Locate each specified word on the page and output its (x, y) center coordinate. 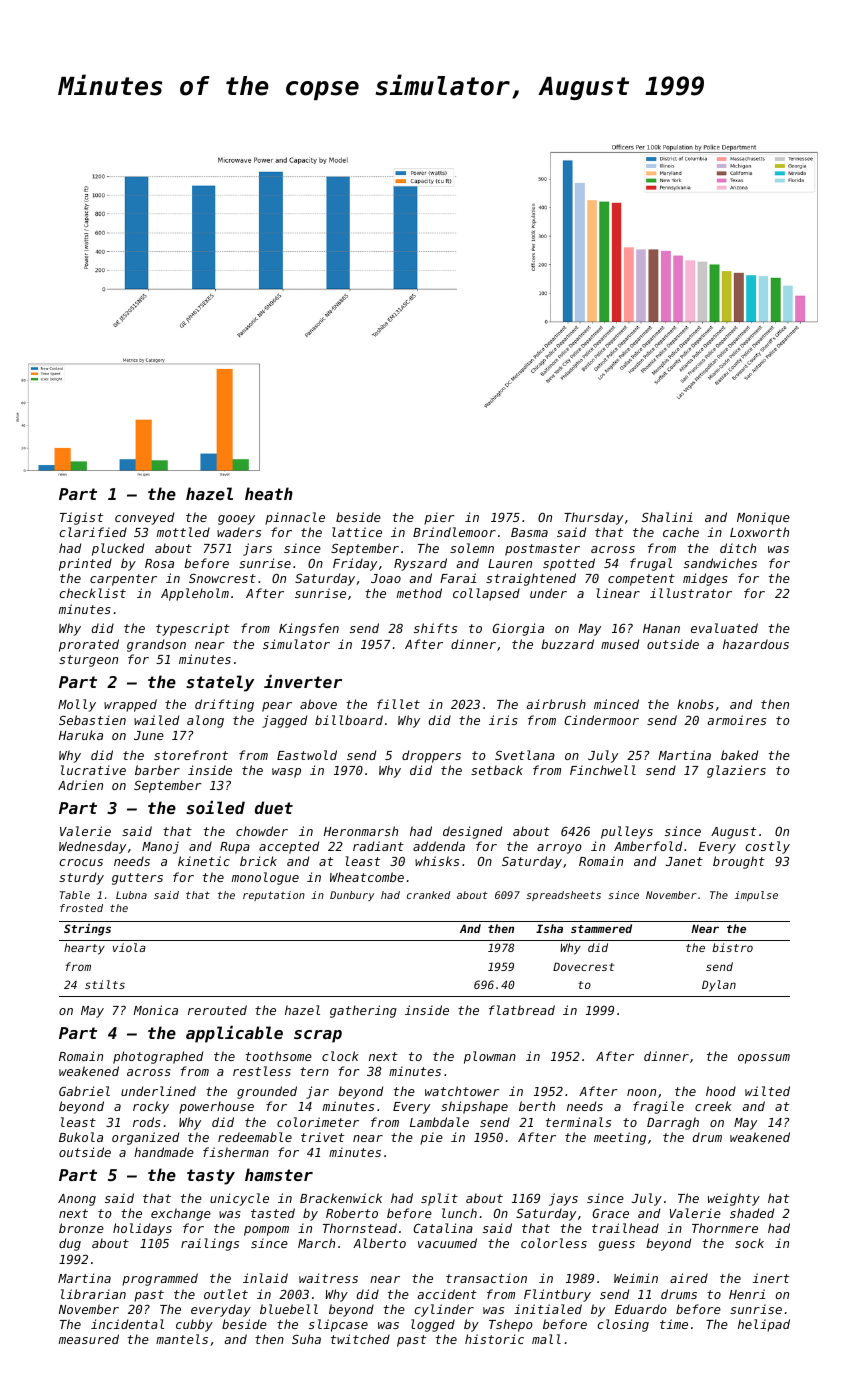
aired (689, 1278)
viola (129, 947)
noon (641, 1092)
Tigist (81, 518)
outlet (226, 1294)
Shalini (667, 517)
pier (439, 518)
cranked (429, 895)
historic (494, 1339)
